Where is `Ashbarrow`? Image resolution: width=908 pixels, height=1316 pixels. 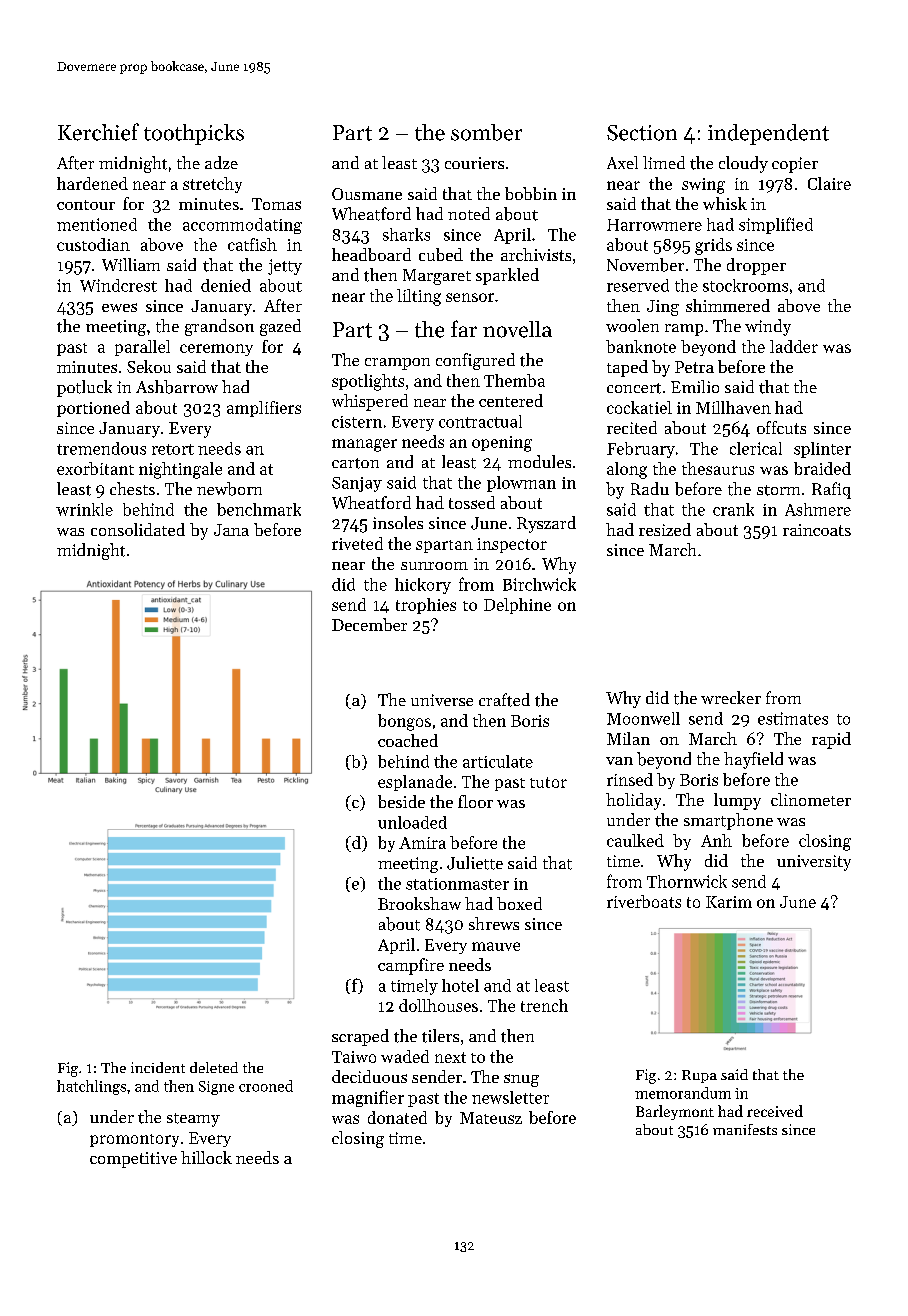
Ashbarrow is located at coordinates (177, 387).
